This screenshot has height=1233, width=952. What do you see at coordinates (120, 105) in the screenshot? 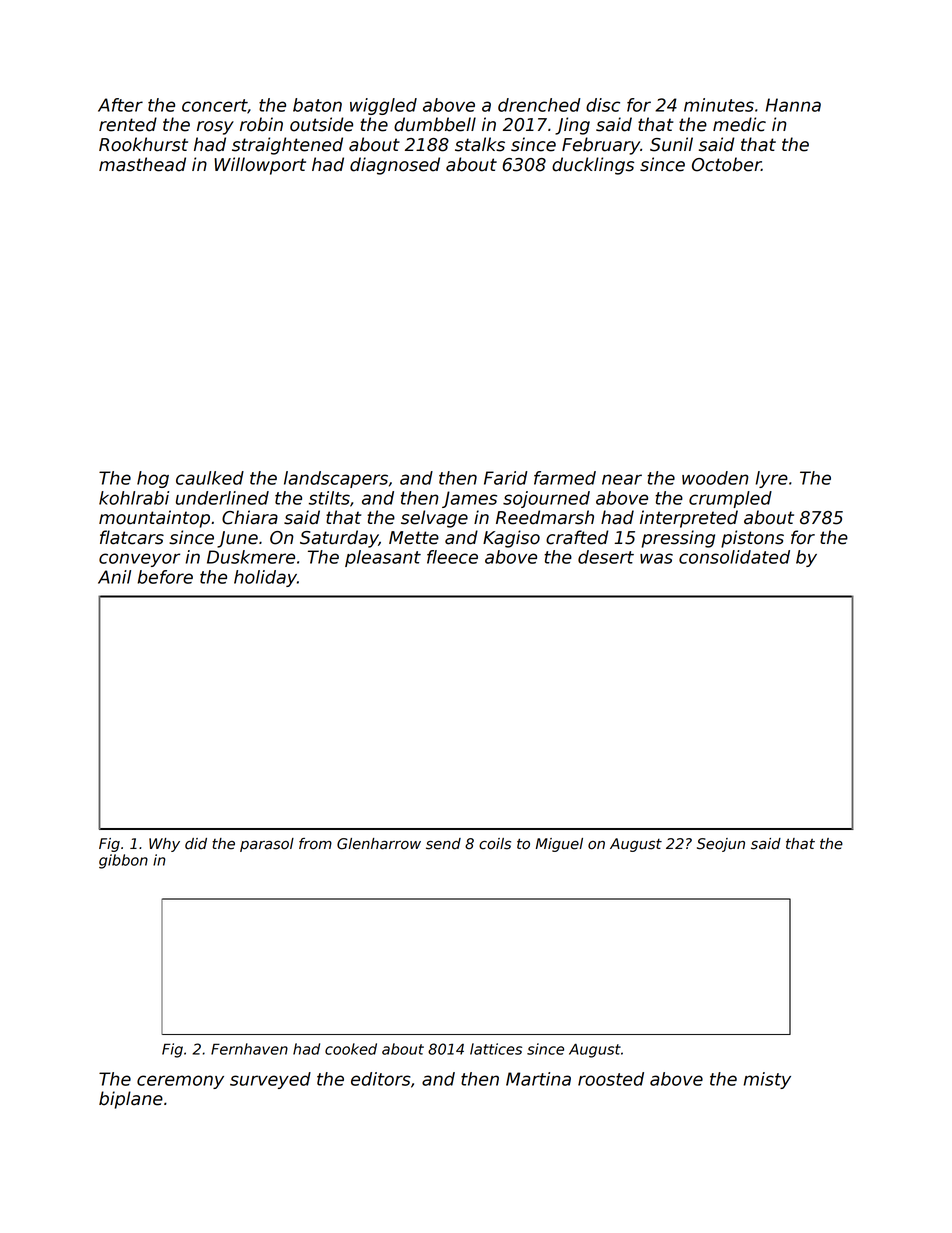
I see `After` at bounding box center [120, 105].
